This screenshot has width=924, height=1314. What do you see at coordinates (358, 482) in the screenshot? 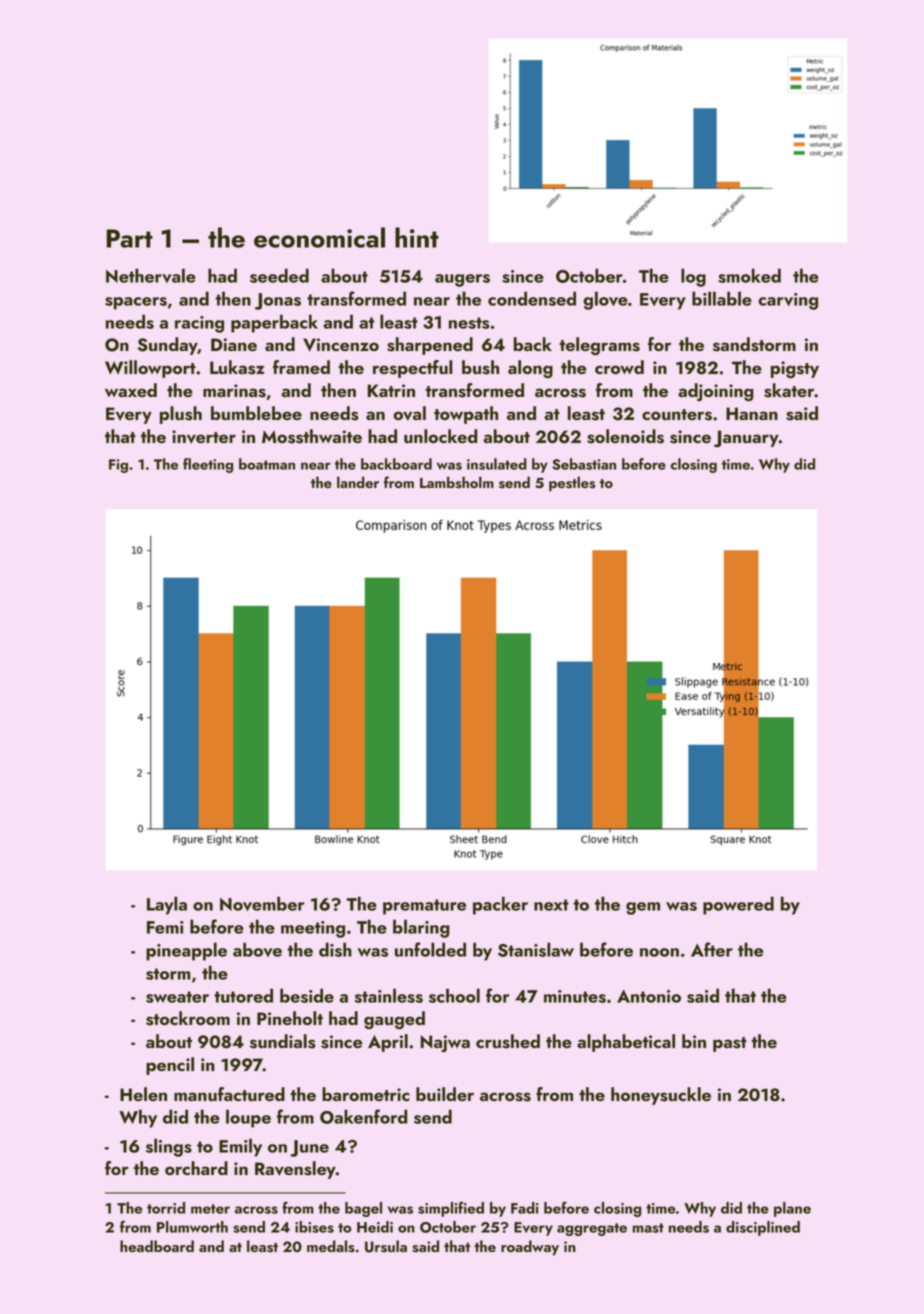
I see `lander` at bounding box center [358, 482].
